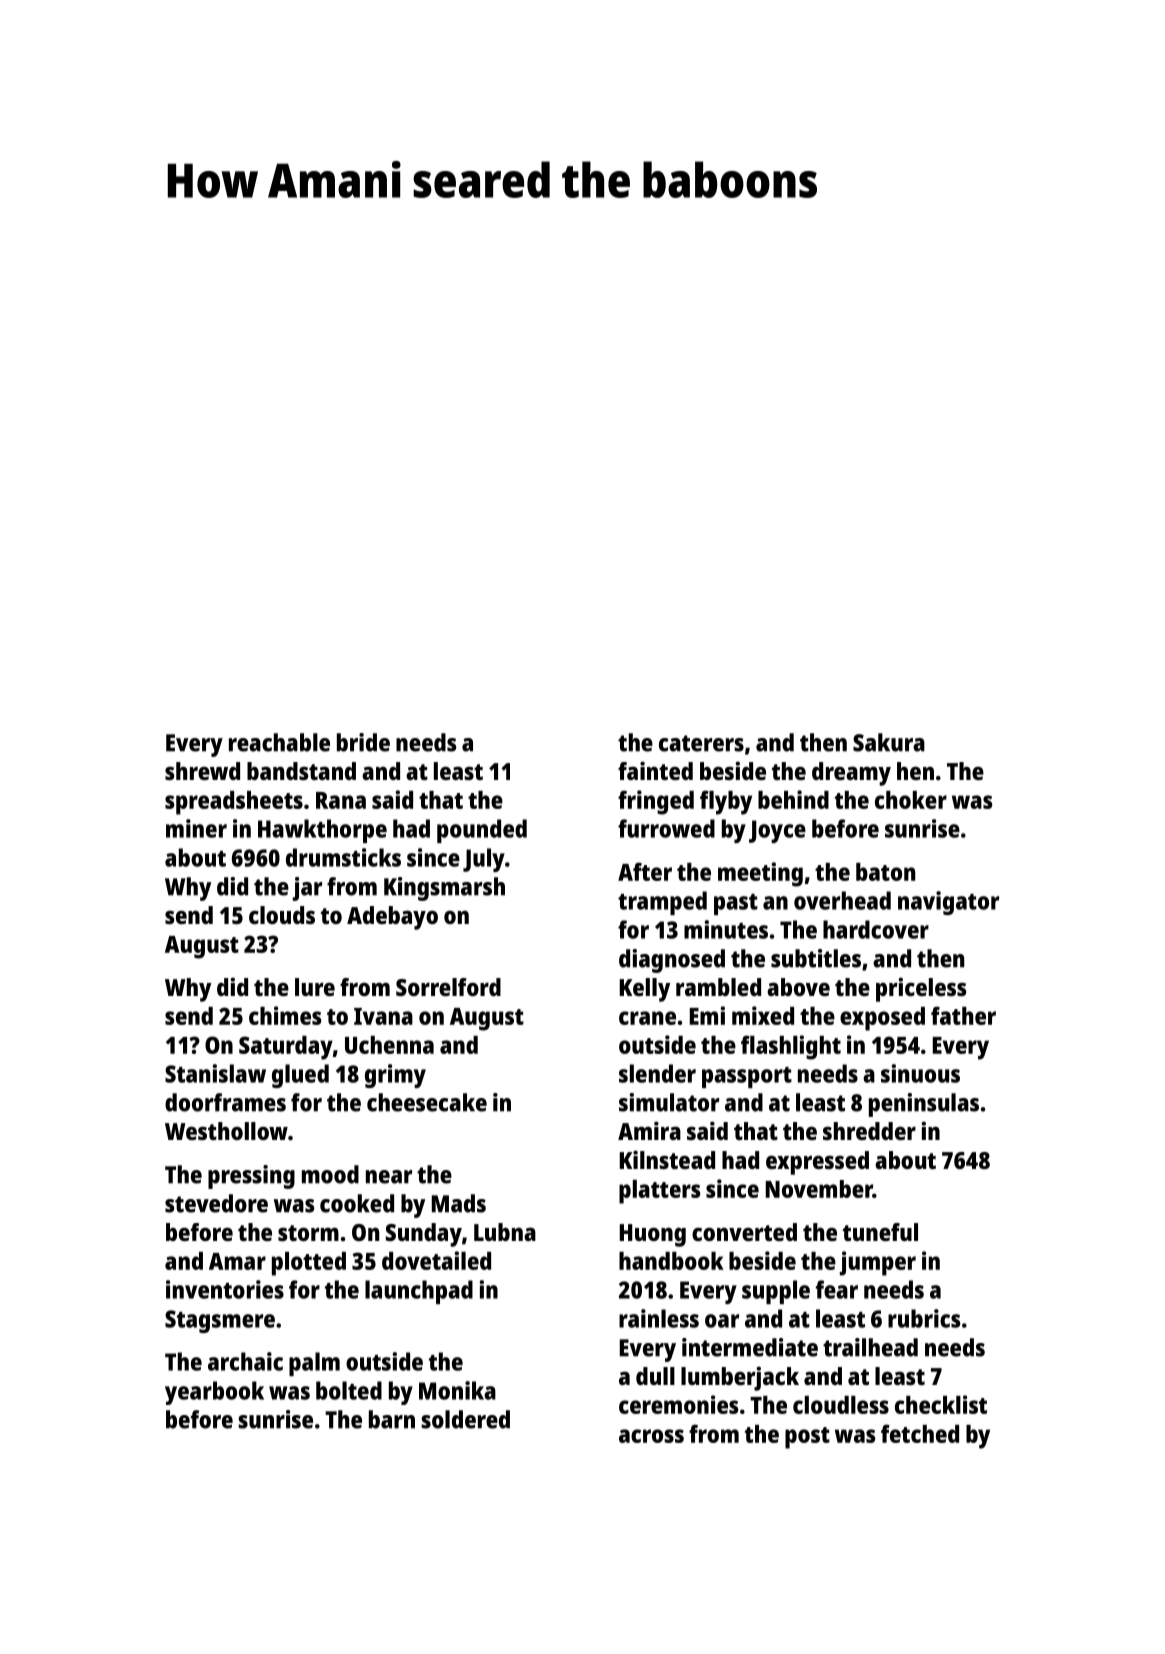  What do you see at coordinates (750, 1347) in the image?
I see `intermediate` at bounding box center [750, 1347].
